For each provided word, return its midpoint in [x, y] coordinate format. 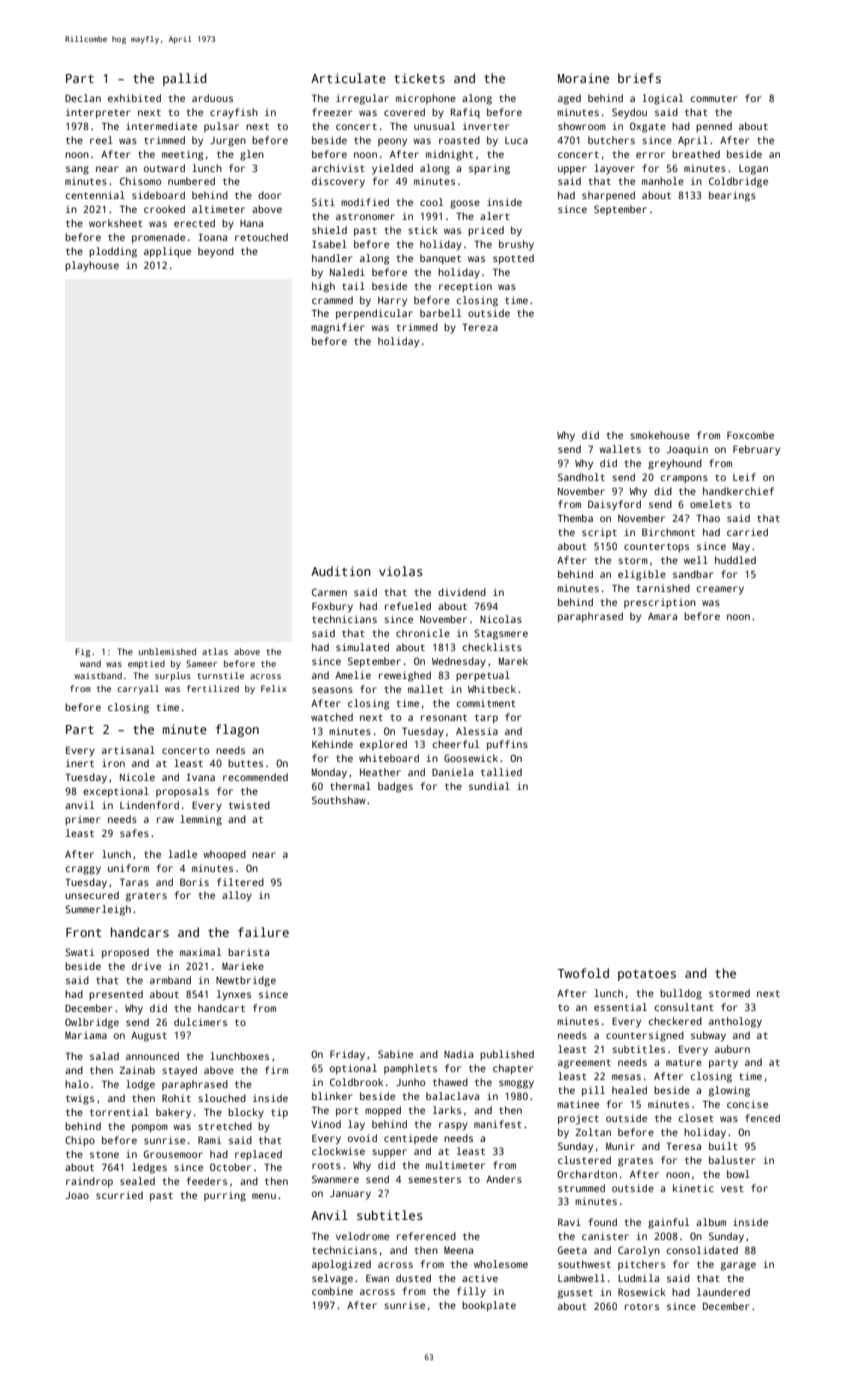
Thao [708, 518]
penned [714, 127]
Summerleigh [98, 910]
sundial [489, 786]
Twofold [583, 973]
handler [332, 258]
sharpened [608, 196]
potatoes [647, 975]
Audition [341, 571]
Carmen [329, 592]
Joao [77, 1195]
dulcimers [200, 1022]
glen [252, 155]
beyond [216, 252]
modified [365, 202]
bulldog [681, 994]
